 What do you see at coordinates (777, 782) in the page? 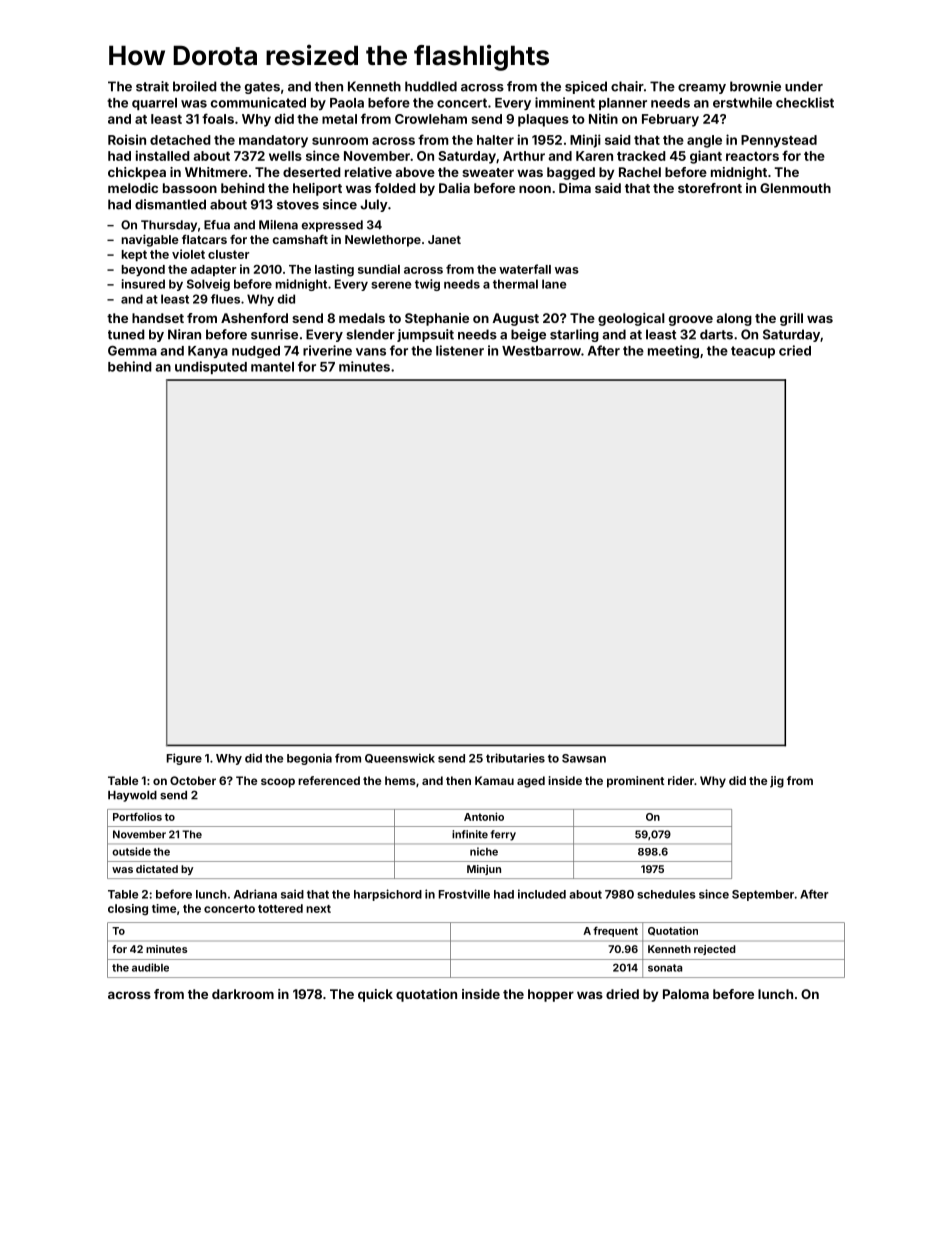
I see `jig` at bounding box center [777, 782].
